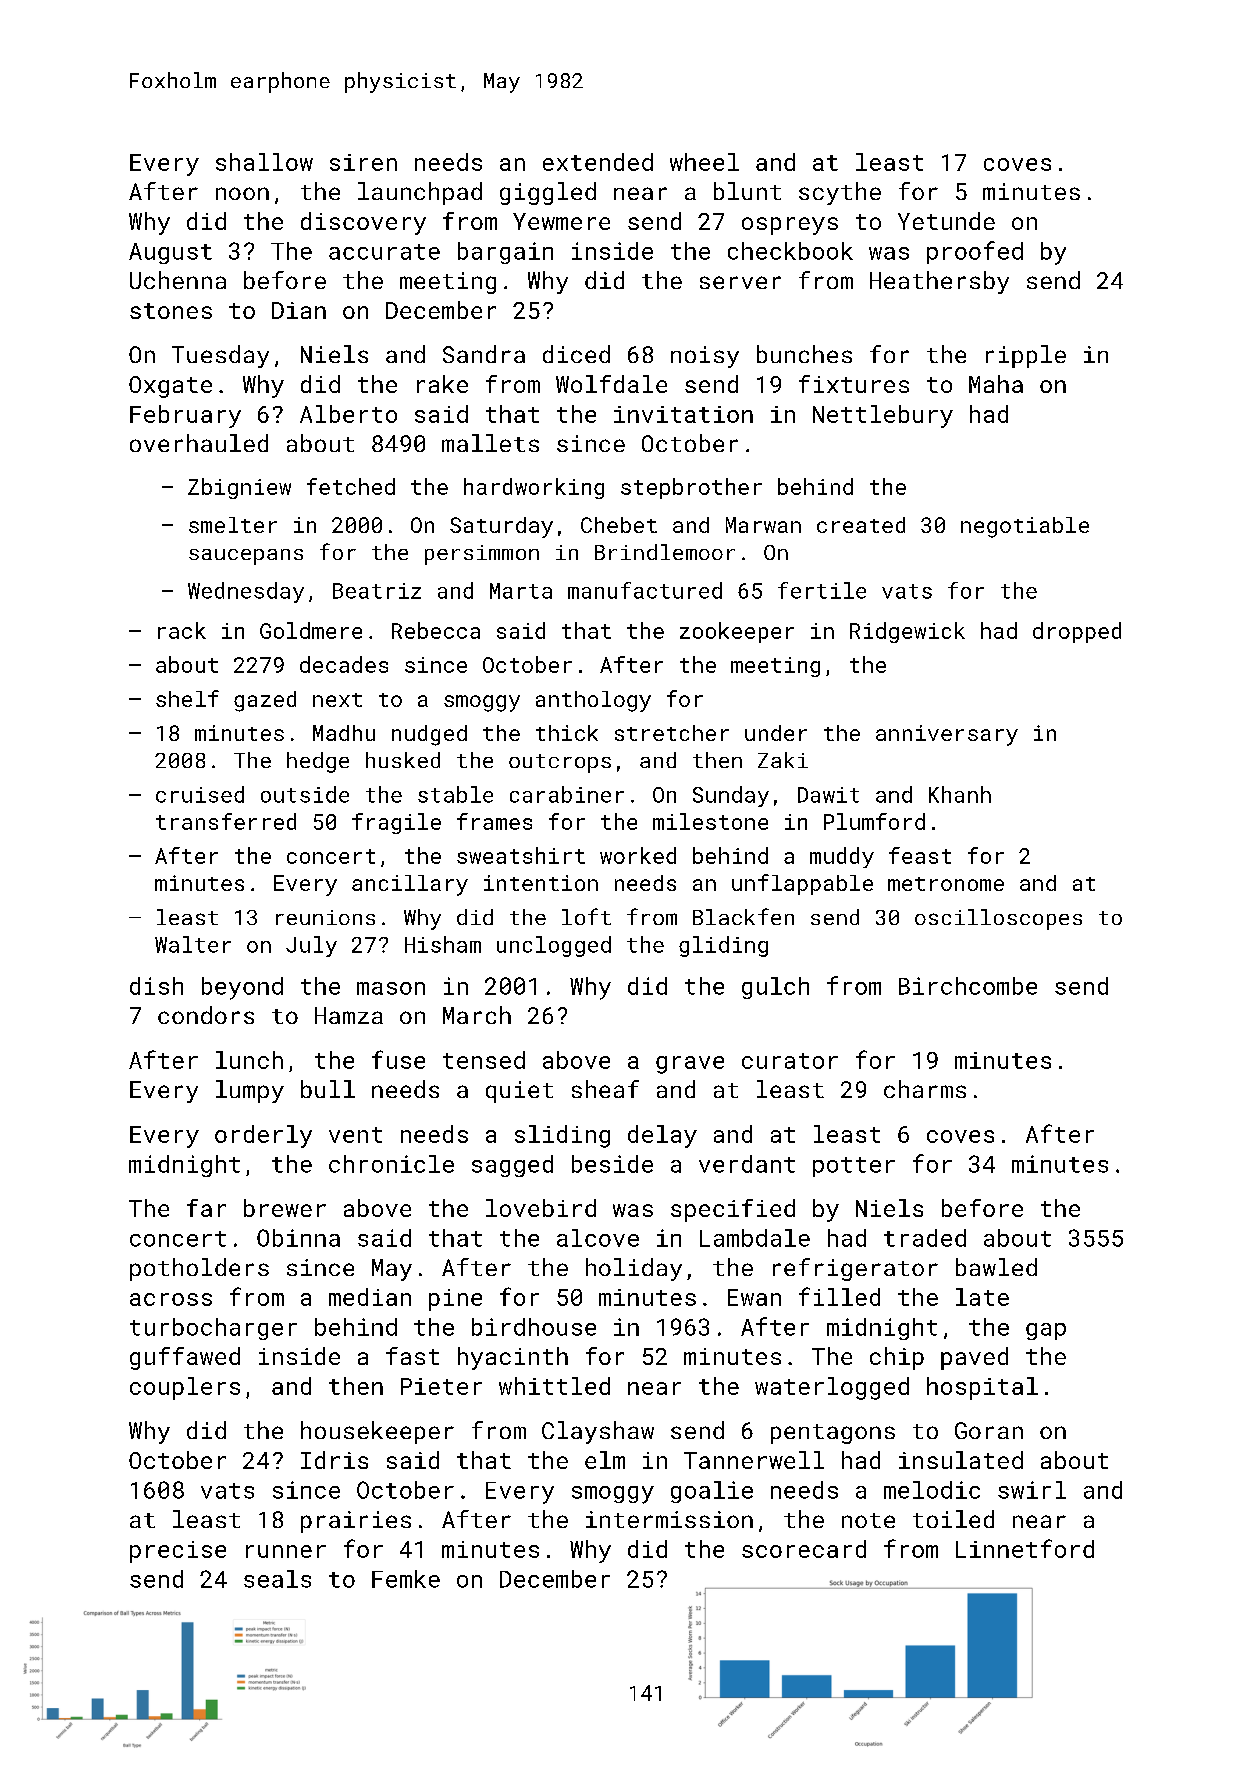  I want to click on shelf, so click(187, 698).
